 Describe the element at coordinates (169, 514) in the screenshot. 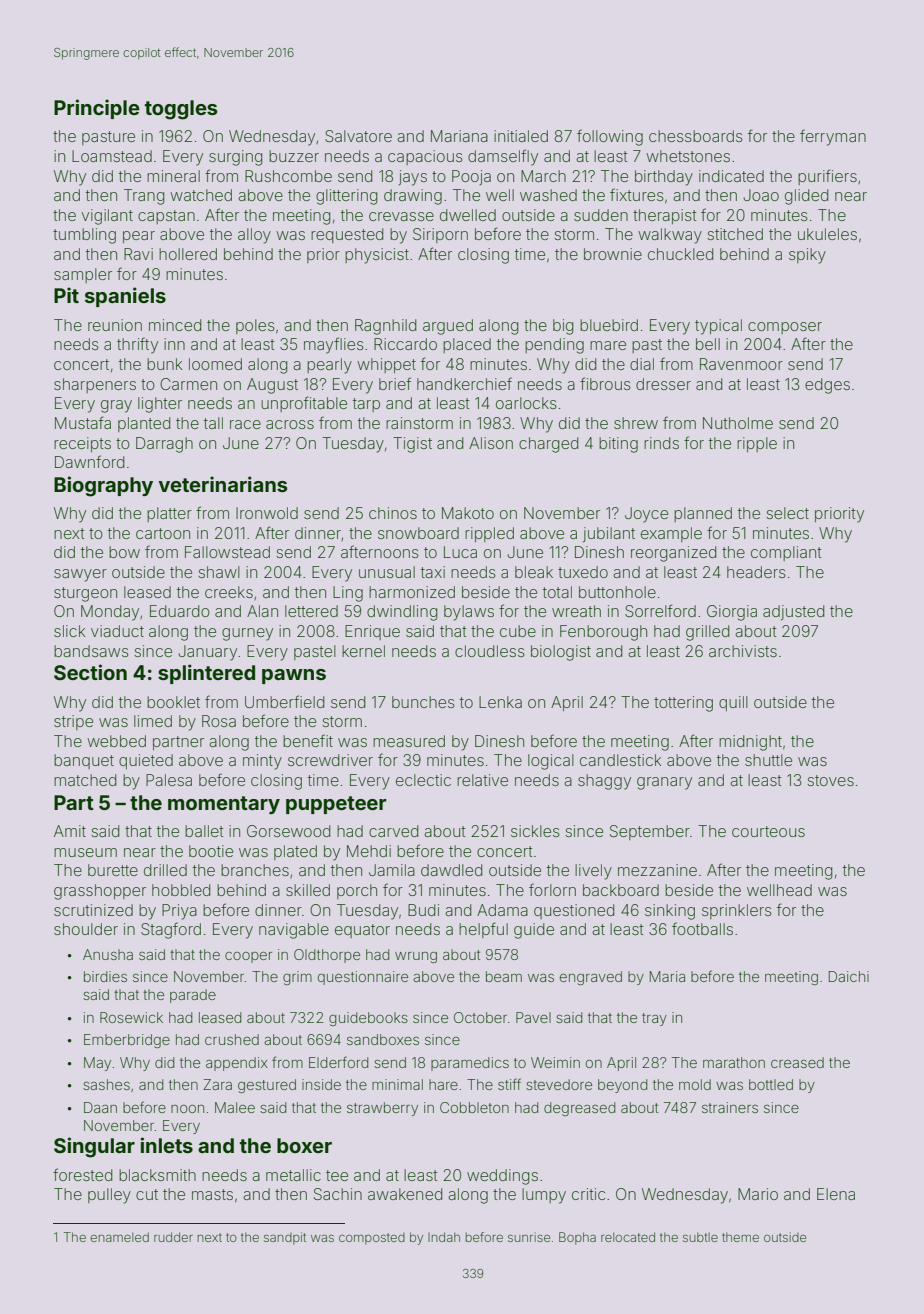

I see `platter` at that location.
